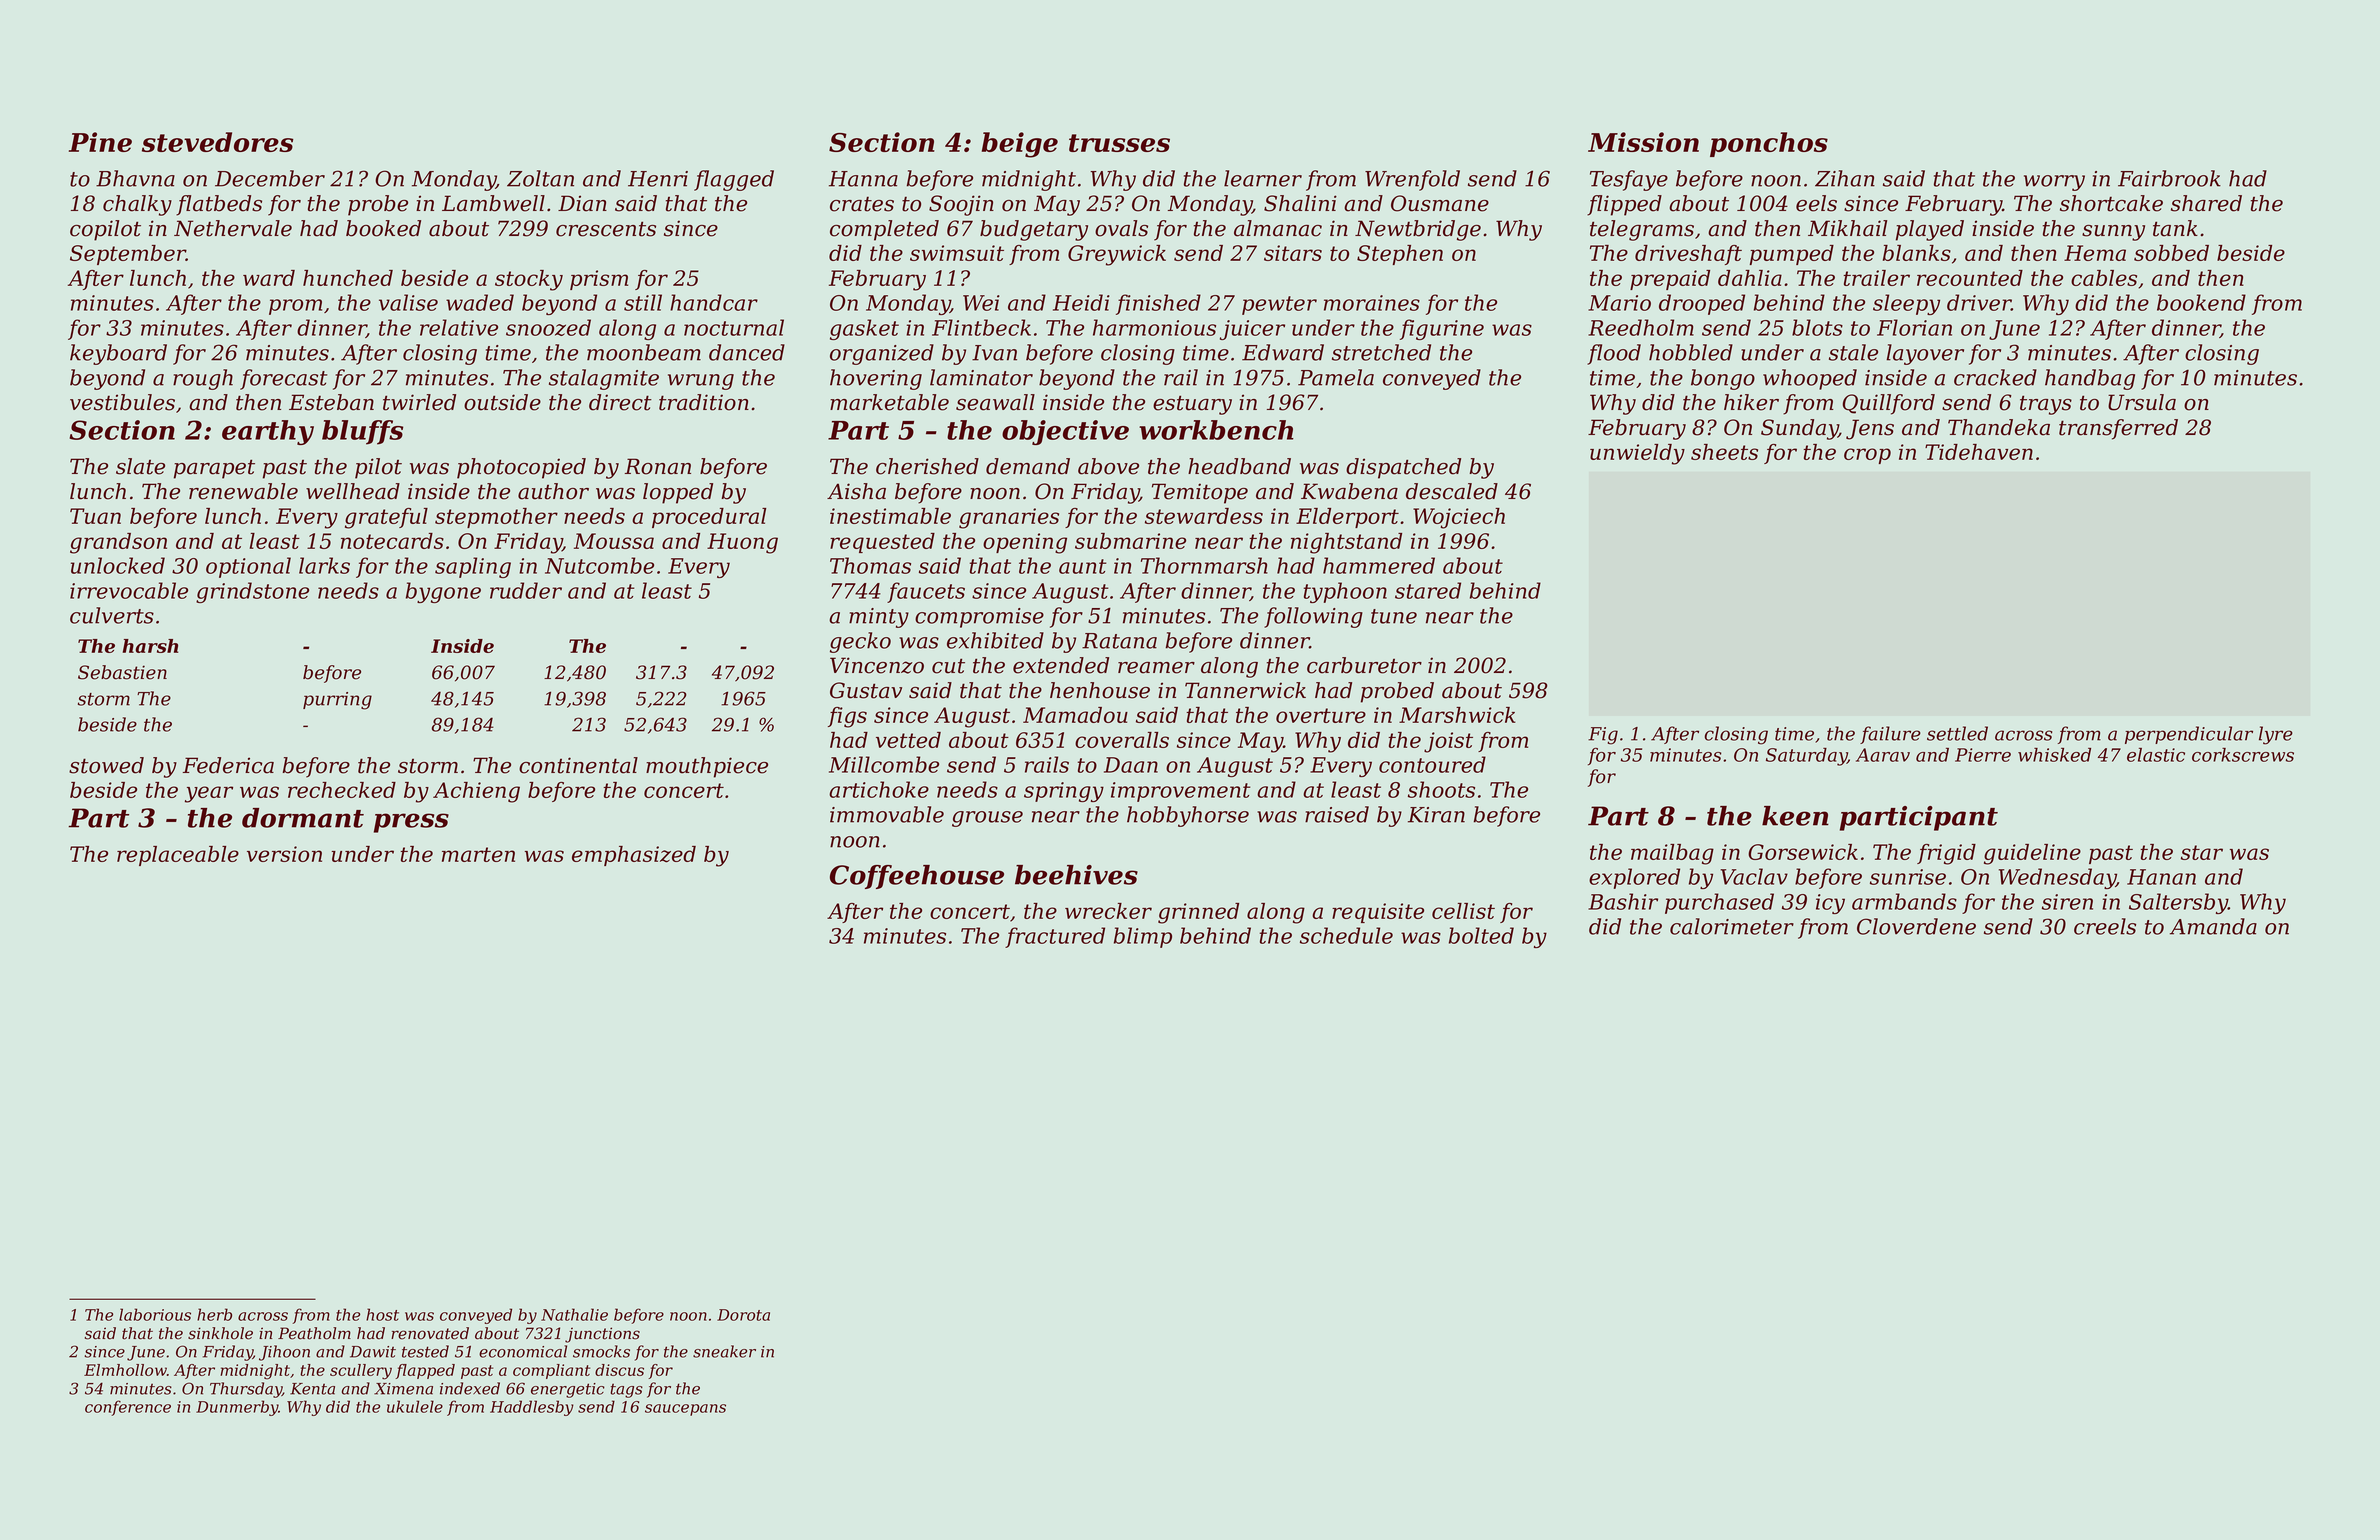  Describe the element at coordinates (658, 179) in the screenshot. I see `Henri` at that location.
